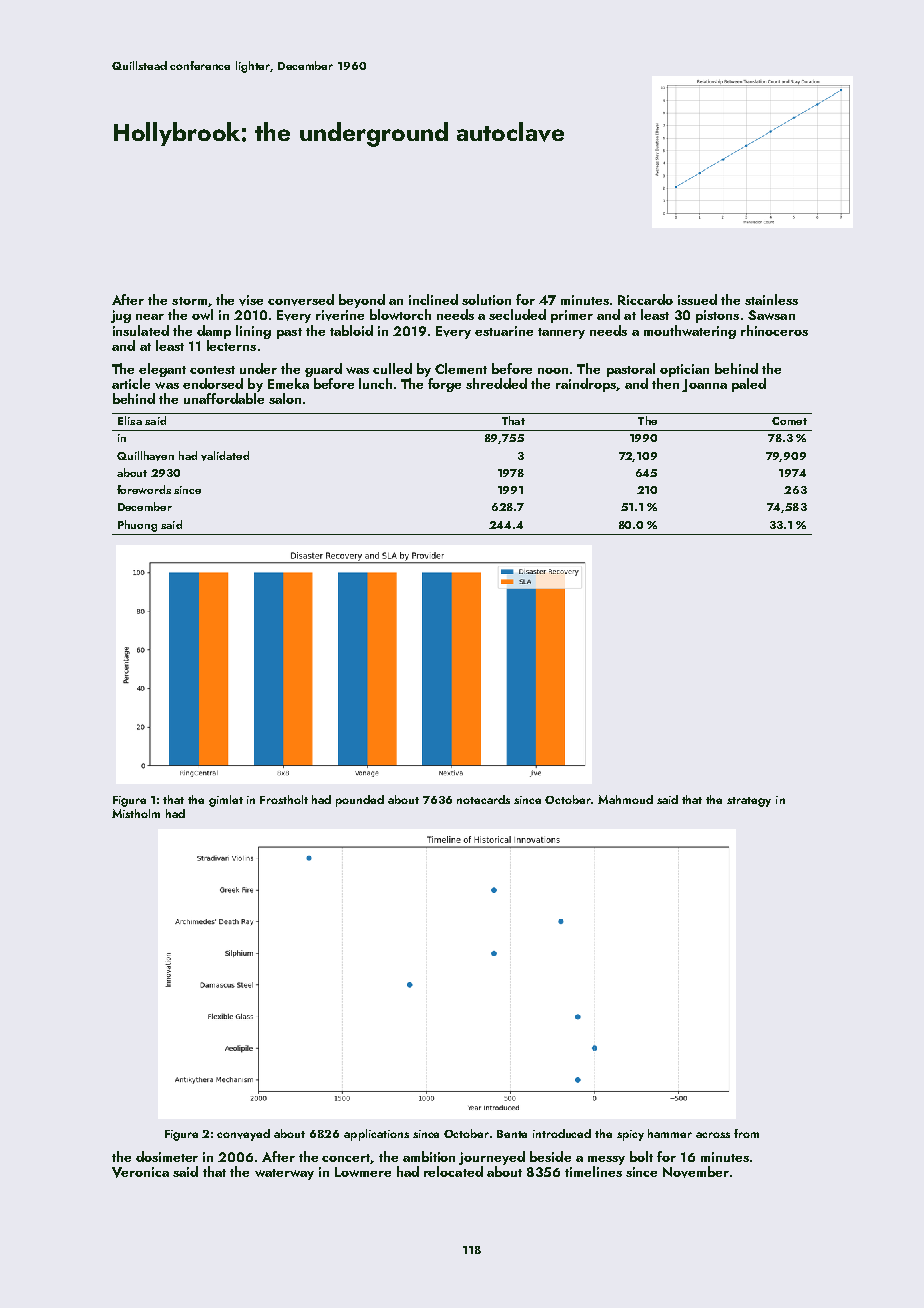  I want to click on stainless, so click(771, 299).
